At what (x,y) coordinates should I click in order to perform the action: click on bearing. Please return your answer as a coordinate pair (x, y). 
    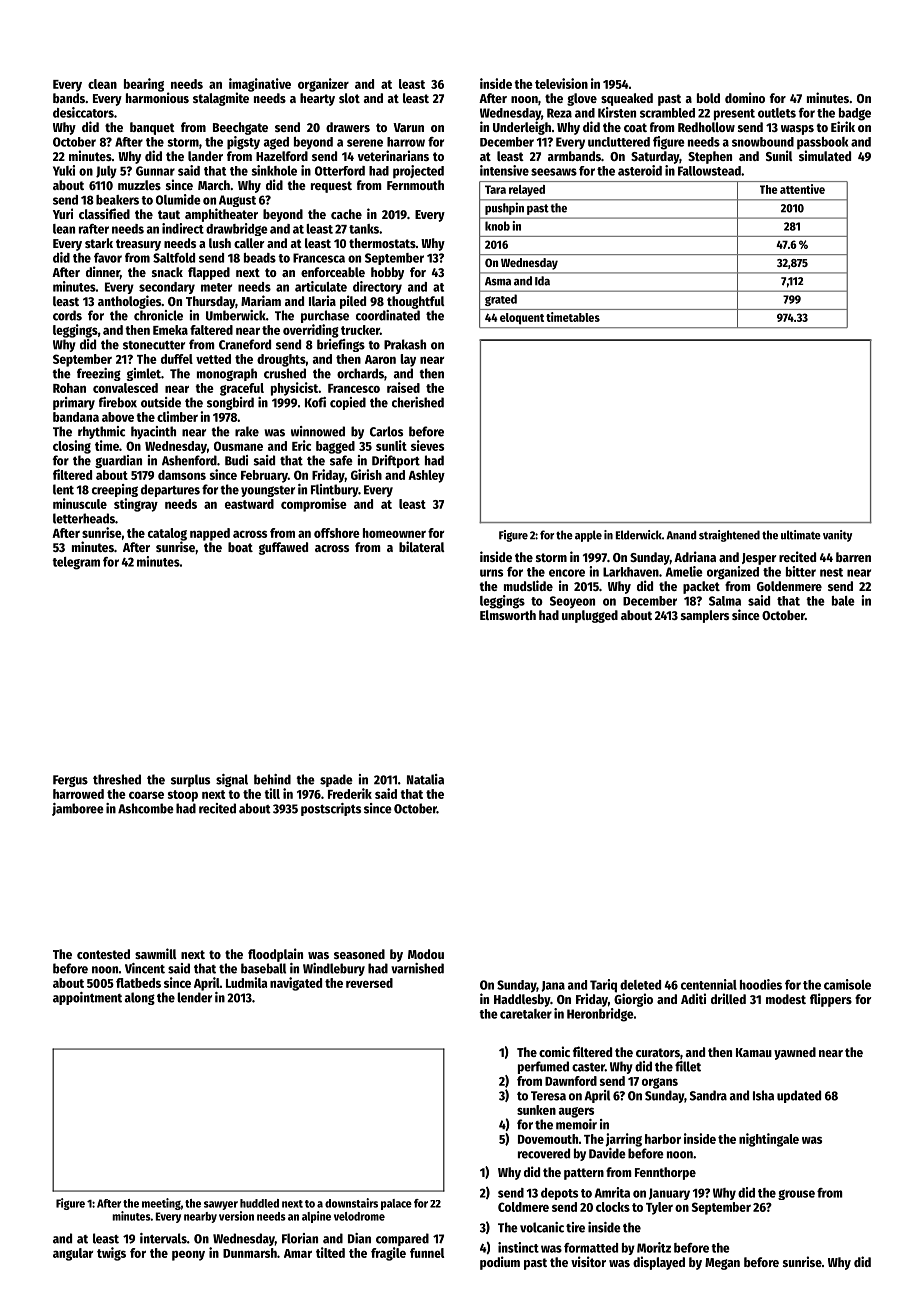
    Looking at the image, I should click on (144, 85).
